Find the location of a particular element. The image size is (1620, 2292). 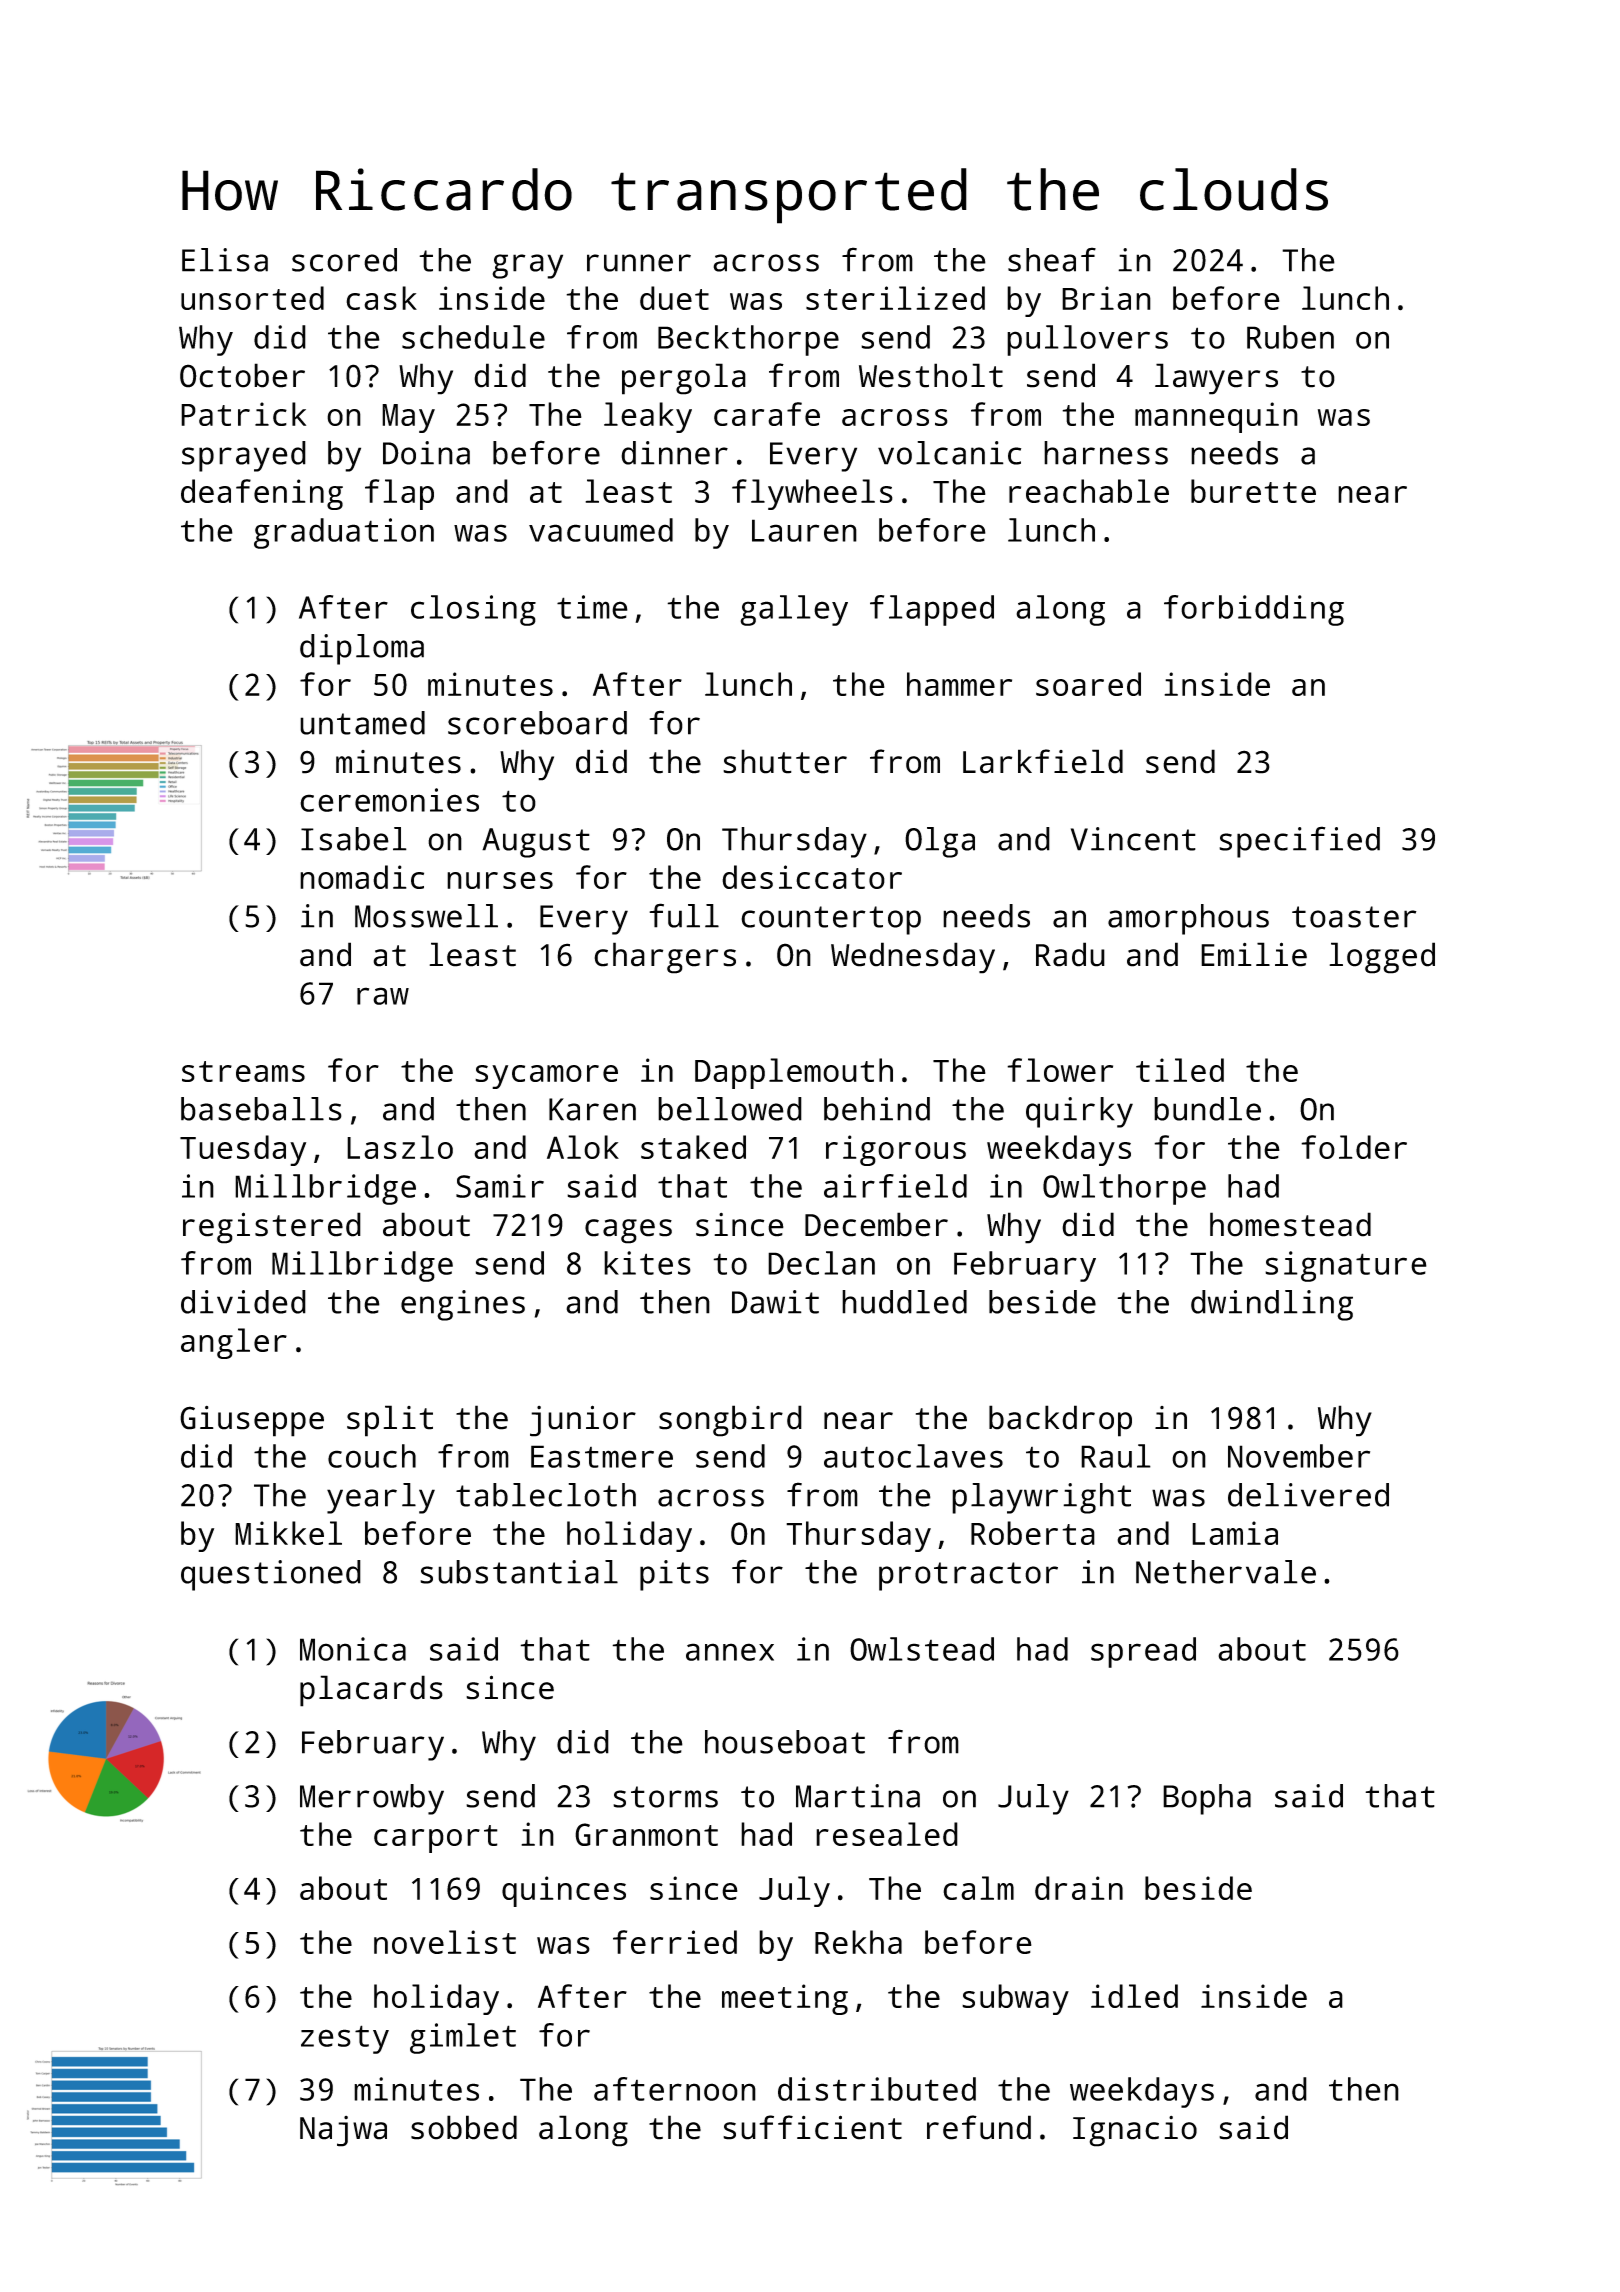

streams is located at coordinates (243, 1071).
